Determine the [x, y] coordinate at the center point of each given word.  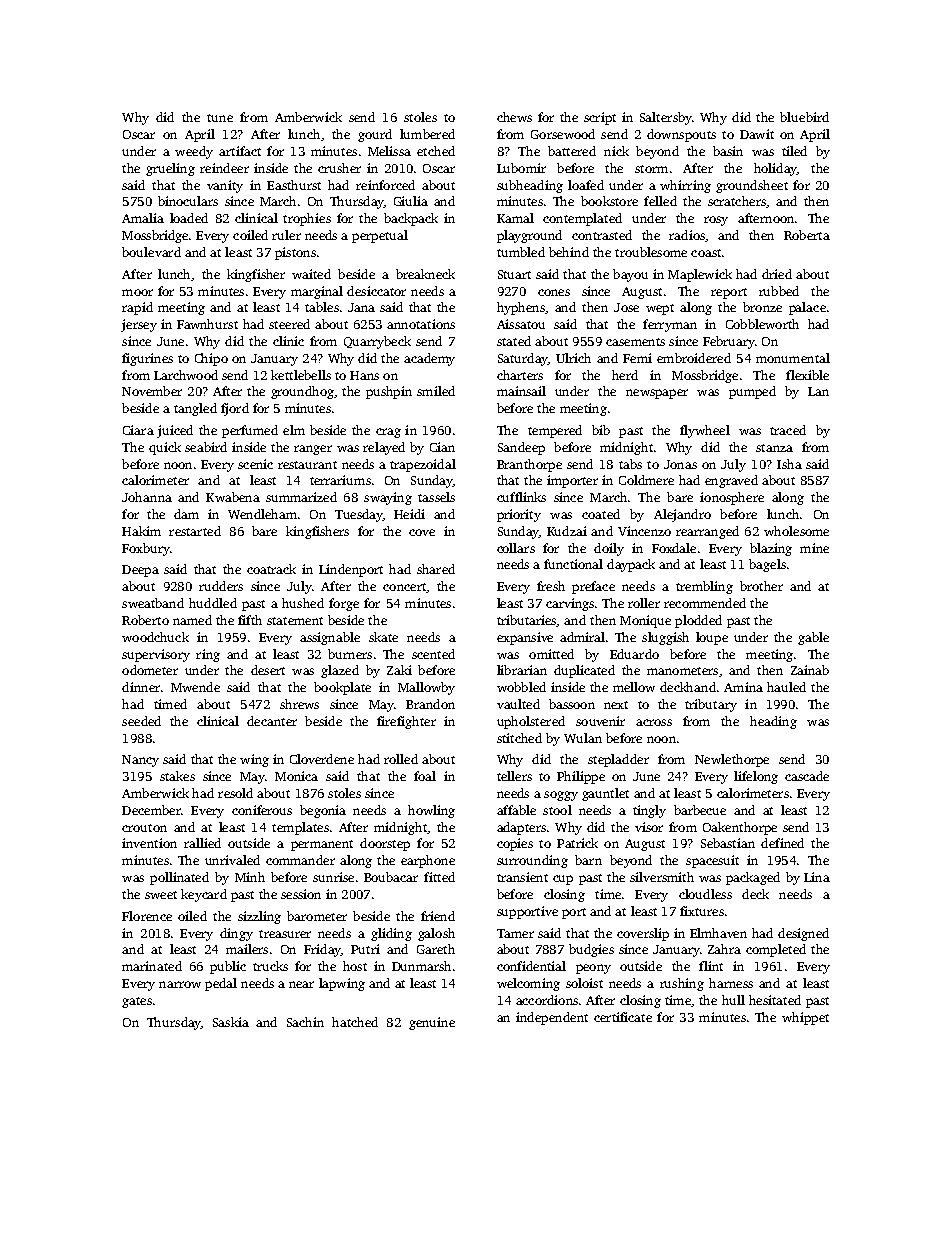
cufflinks [521, 497]
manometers [682, 671]
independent [552, 1018]
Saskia [231, 1022]
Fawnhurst [207, 324]
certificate [623, 1017]
